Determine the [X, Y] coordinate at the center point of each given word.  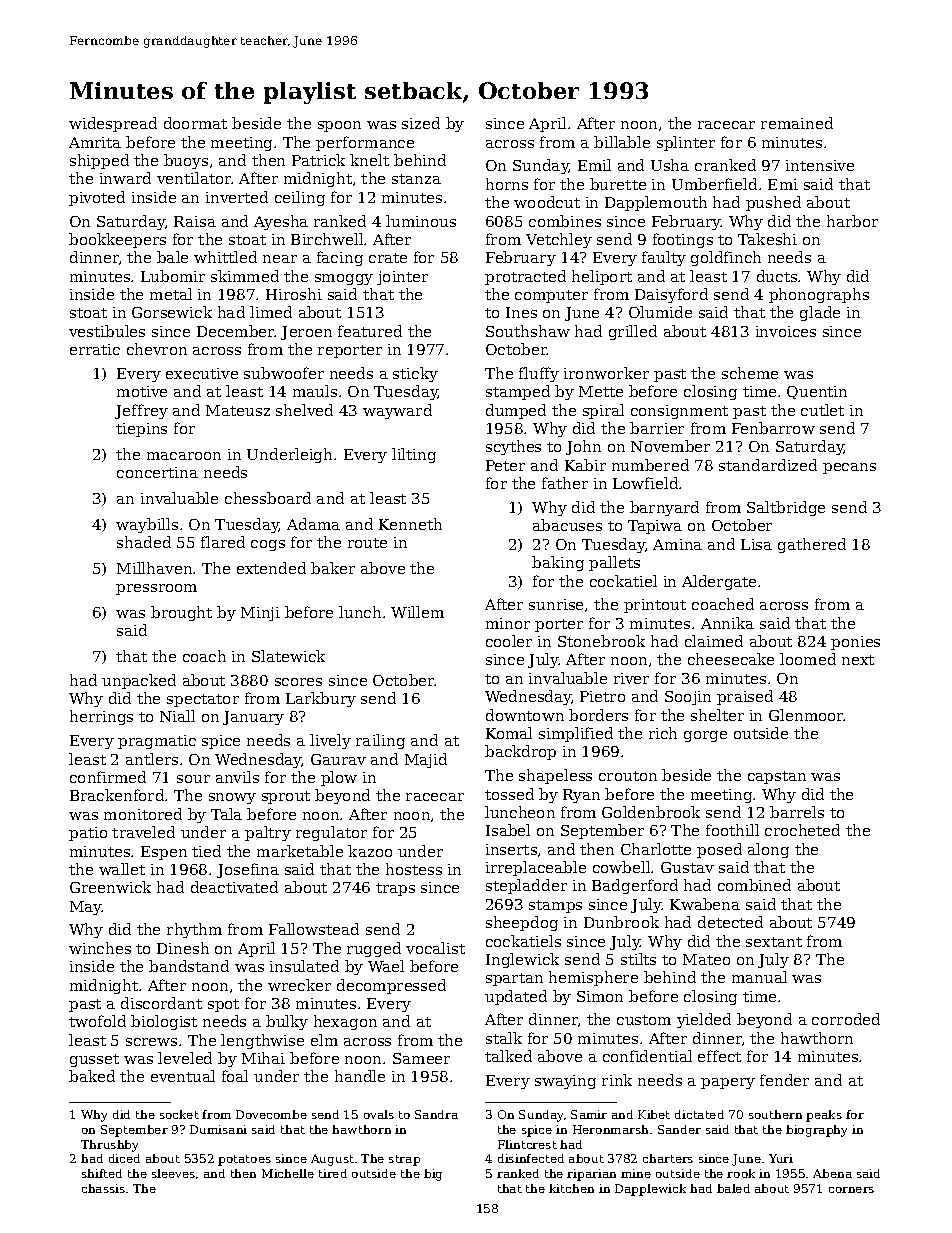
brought [181, 613]
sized [421, 123]
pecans [849, 468]
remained [797, 123]
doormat [195, 123]
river [631, 678]
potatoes [244, 1160]
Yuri [781, 1158]
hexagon [345, 1022]
